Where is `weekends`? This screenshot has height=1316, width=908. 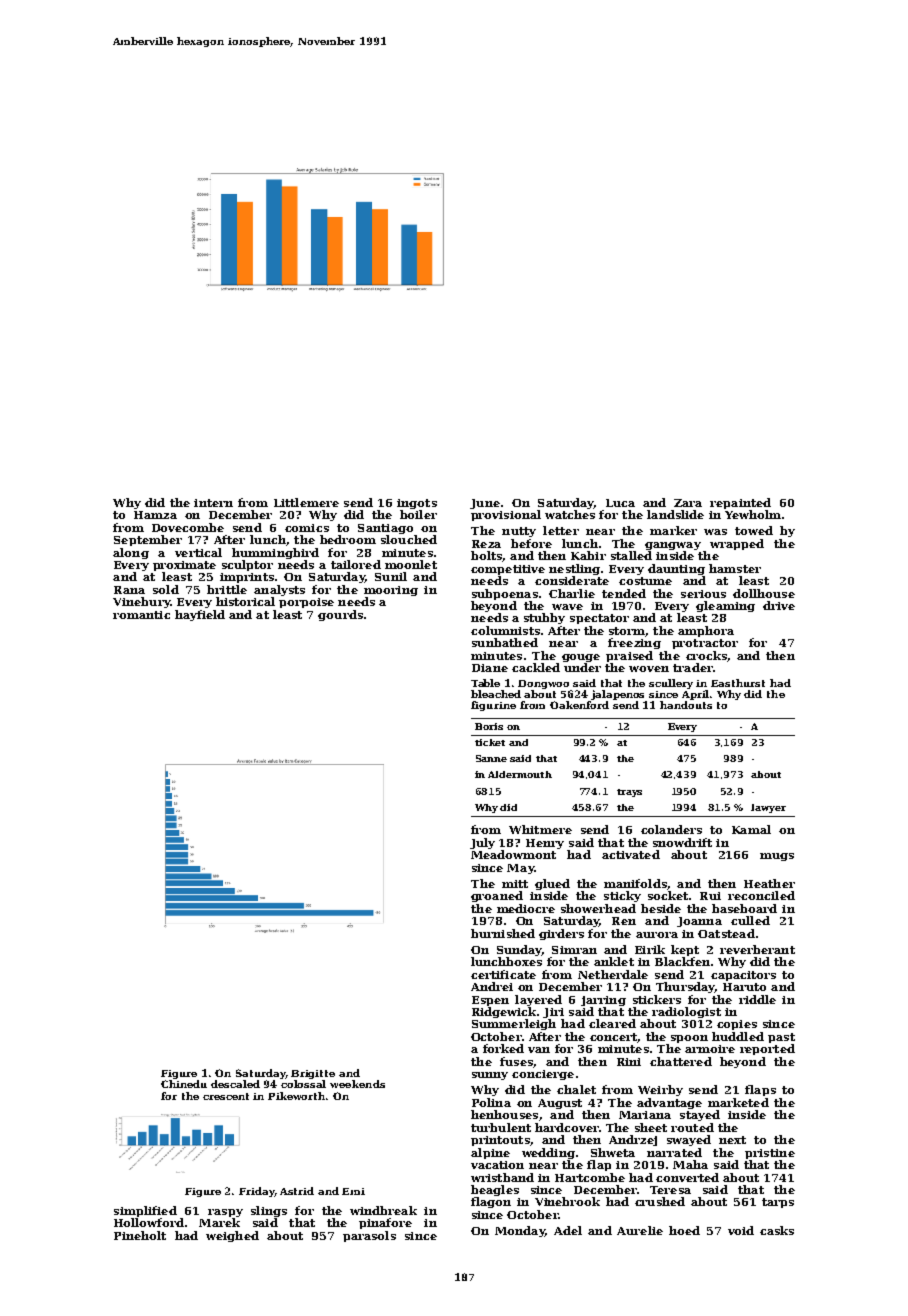 weekends is located at coordinates (357, 1084).
